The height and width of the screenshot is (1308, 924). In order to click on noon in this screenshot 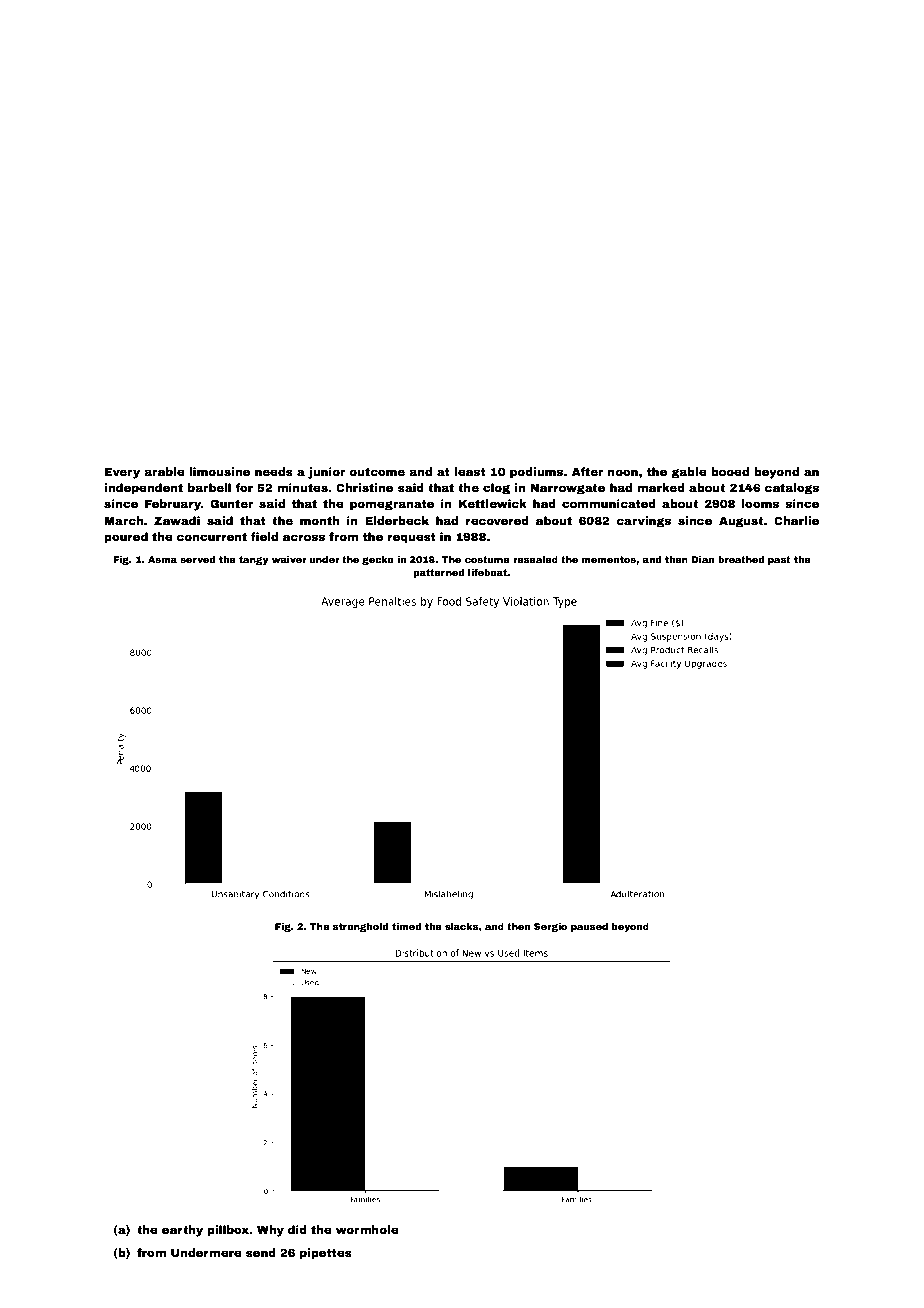, I will do `click(623, 472)`.
